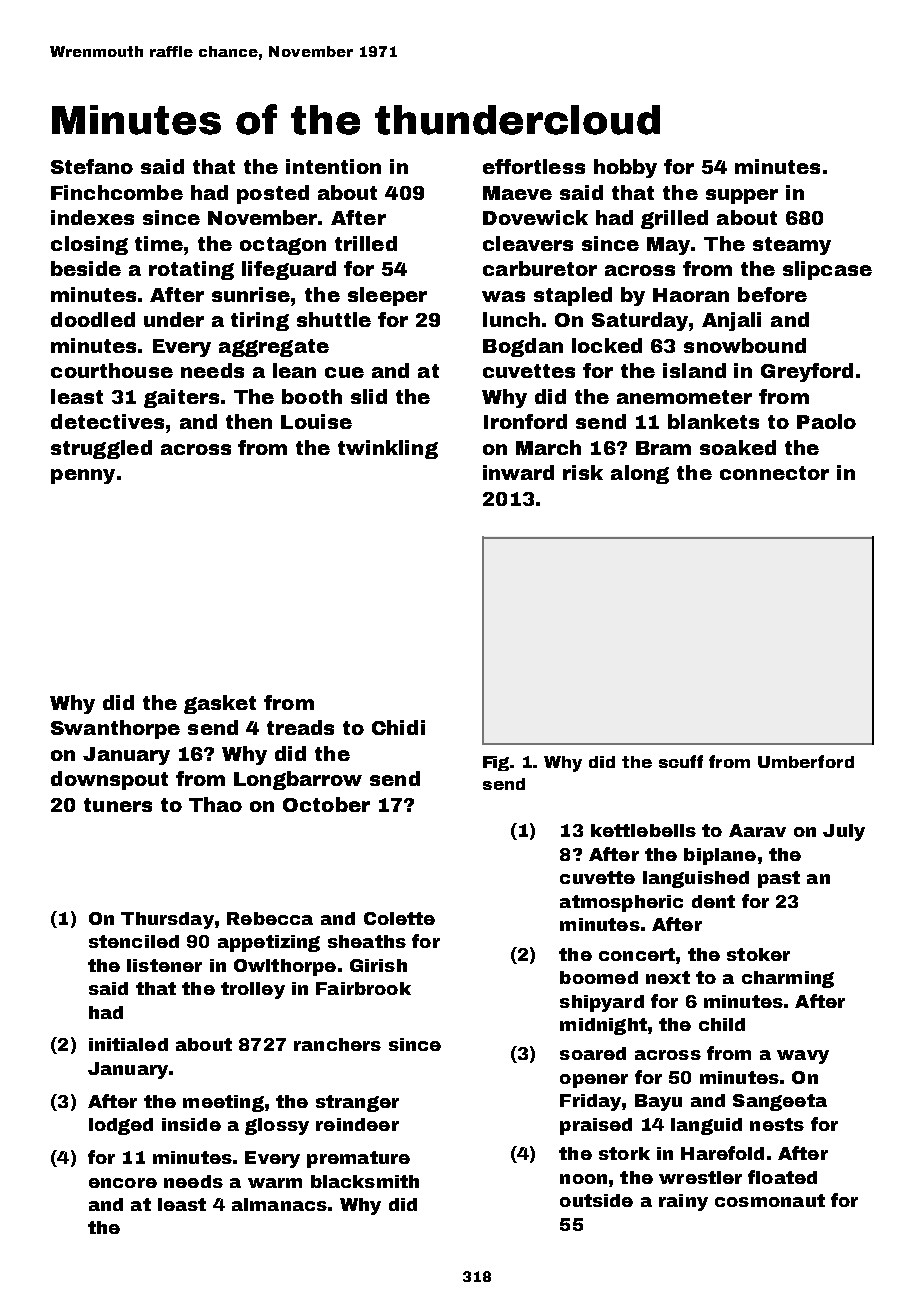 This screenshot has width=924, height=1314. Describe the element at coordinates (844, 832) in the screenshot. I see `July` at that location.
